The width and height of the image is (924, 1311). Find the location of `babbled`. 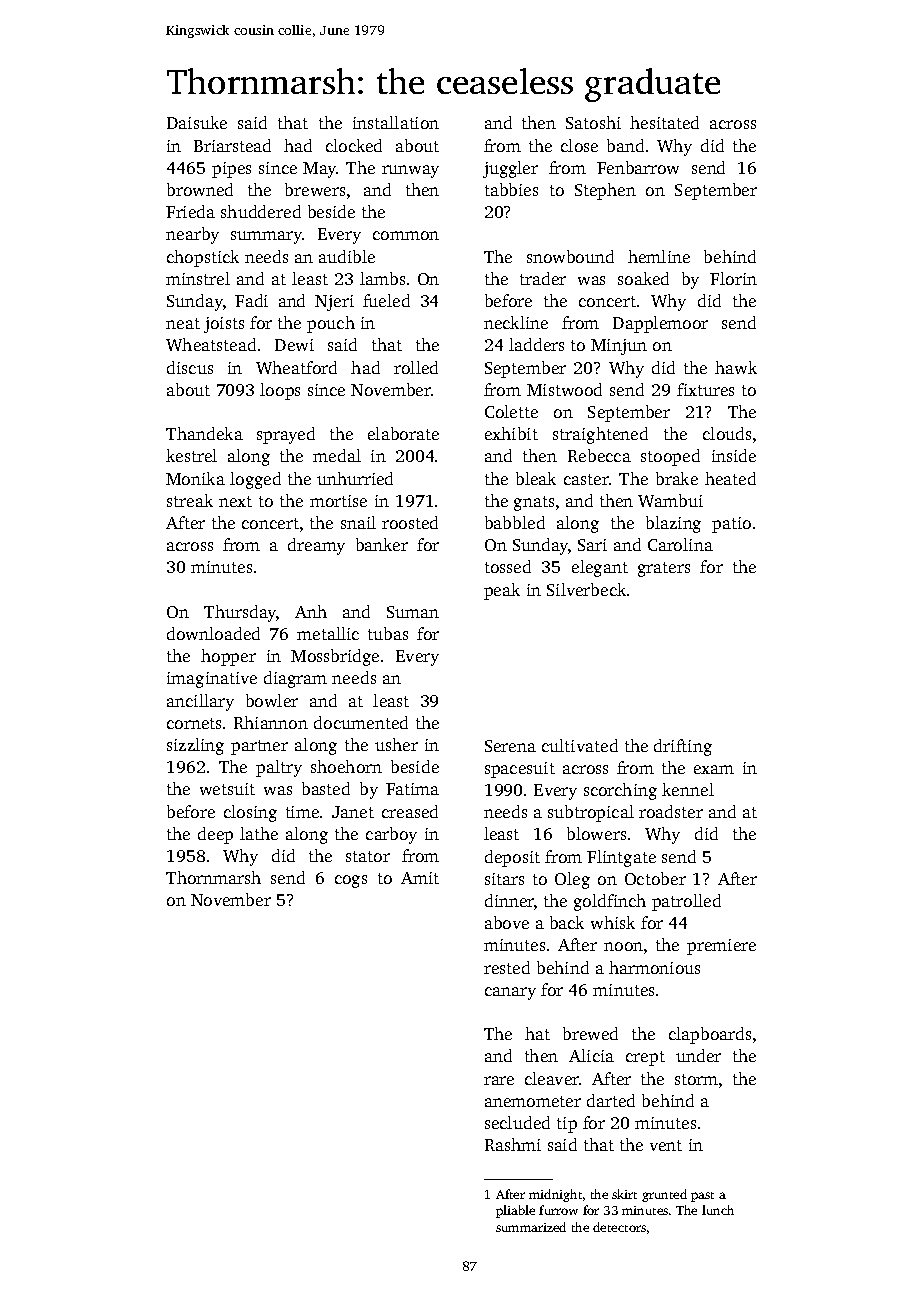

babbled is located at coordinates (515, 522).
